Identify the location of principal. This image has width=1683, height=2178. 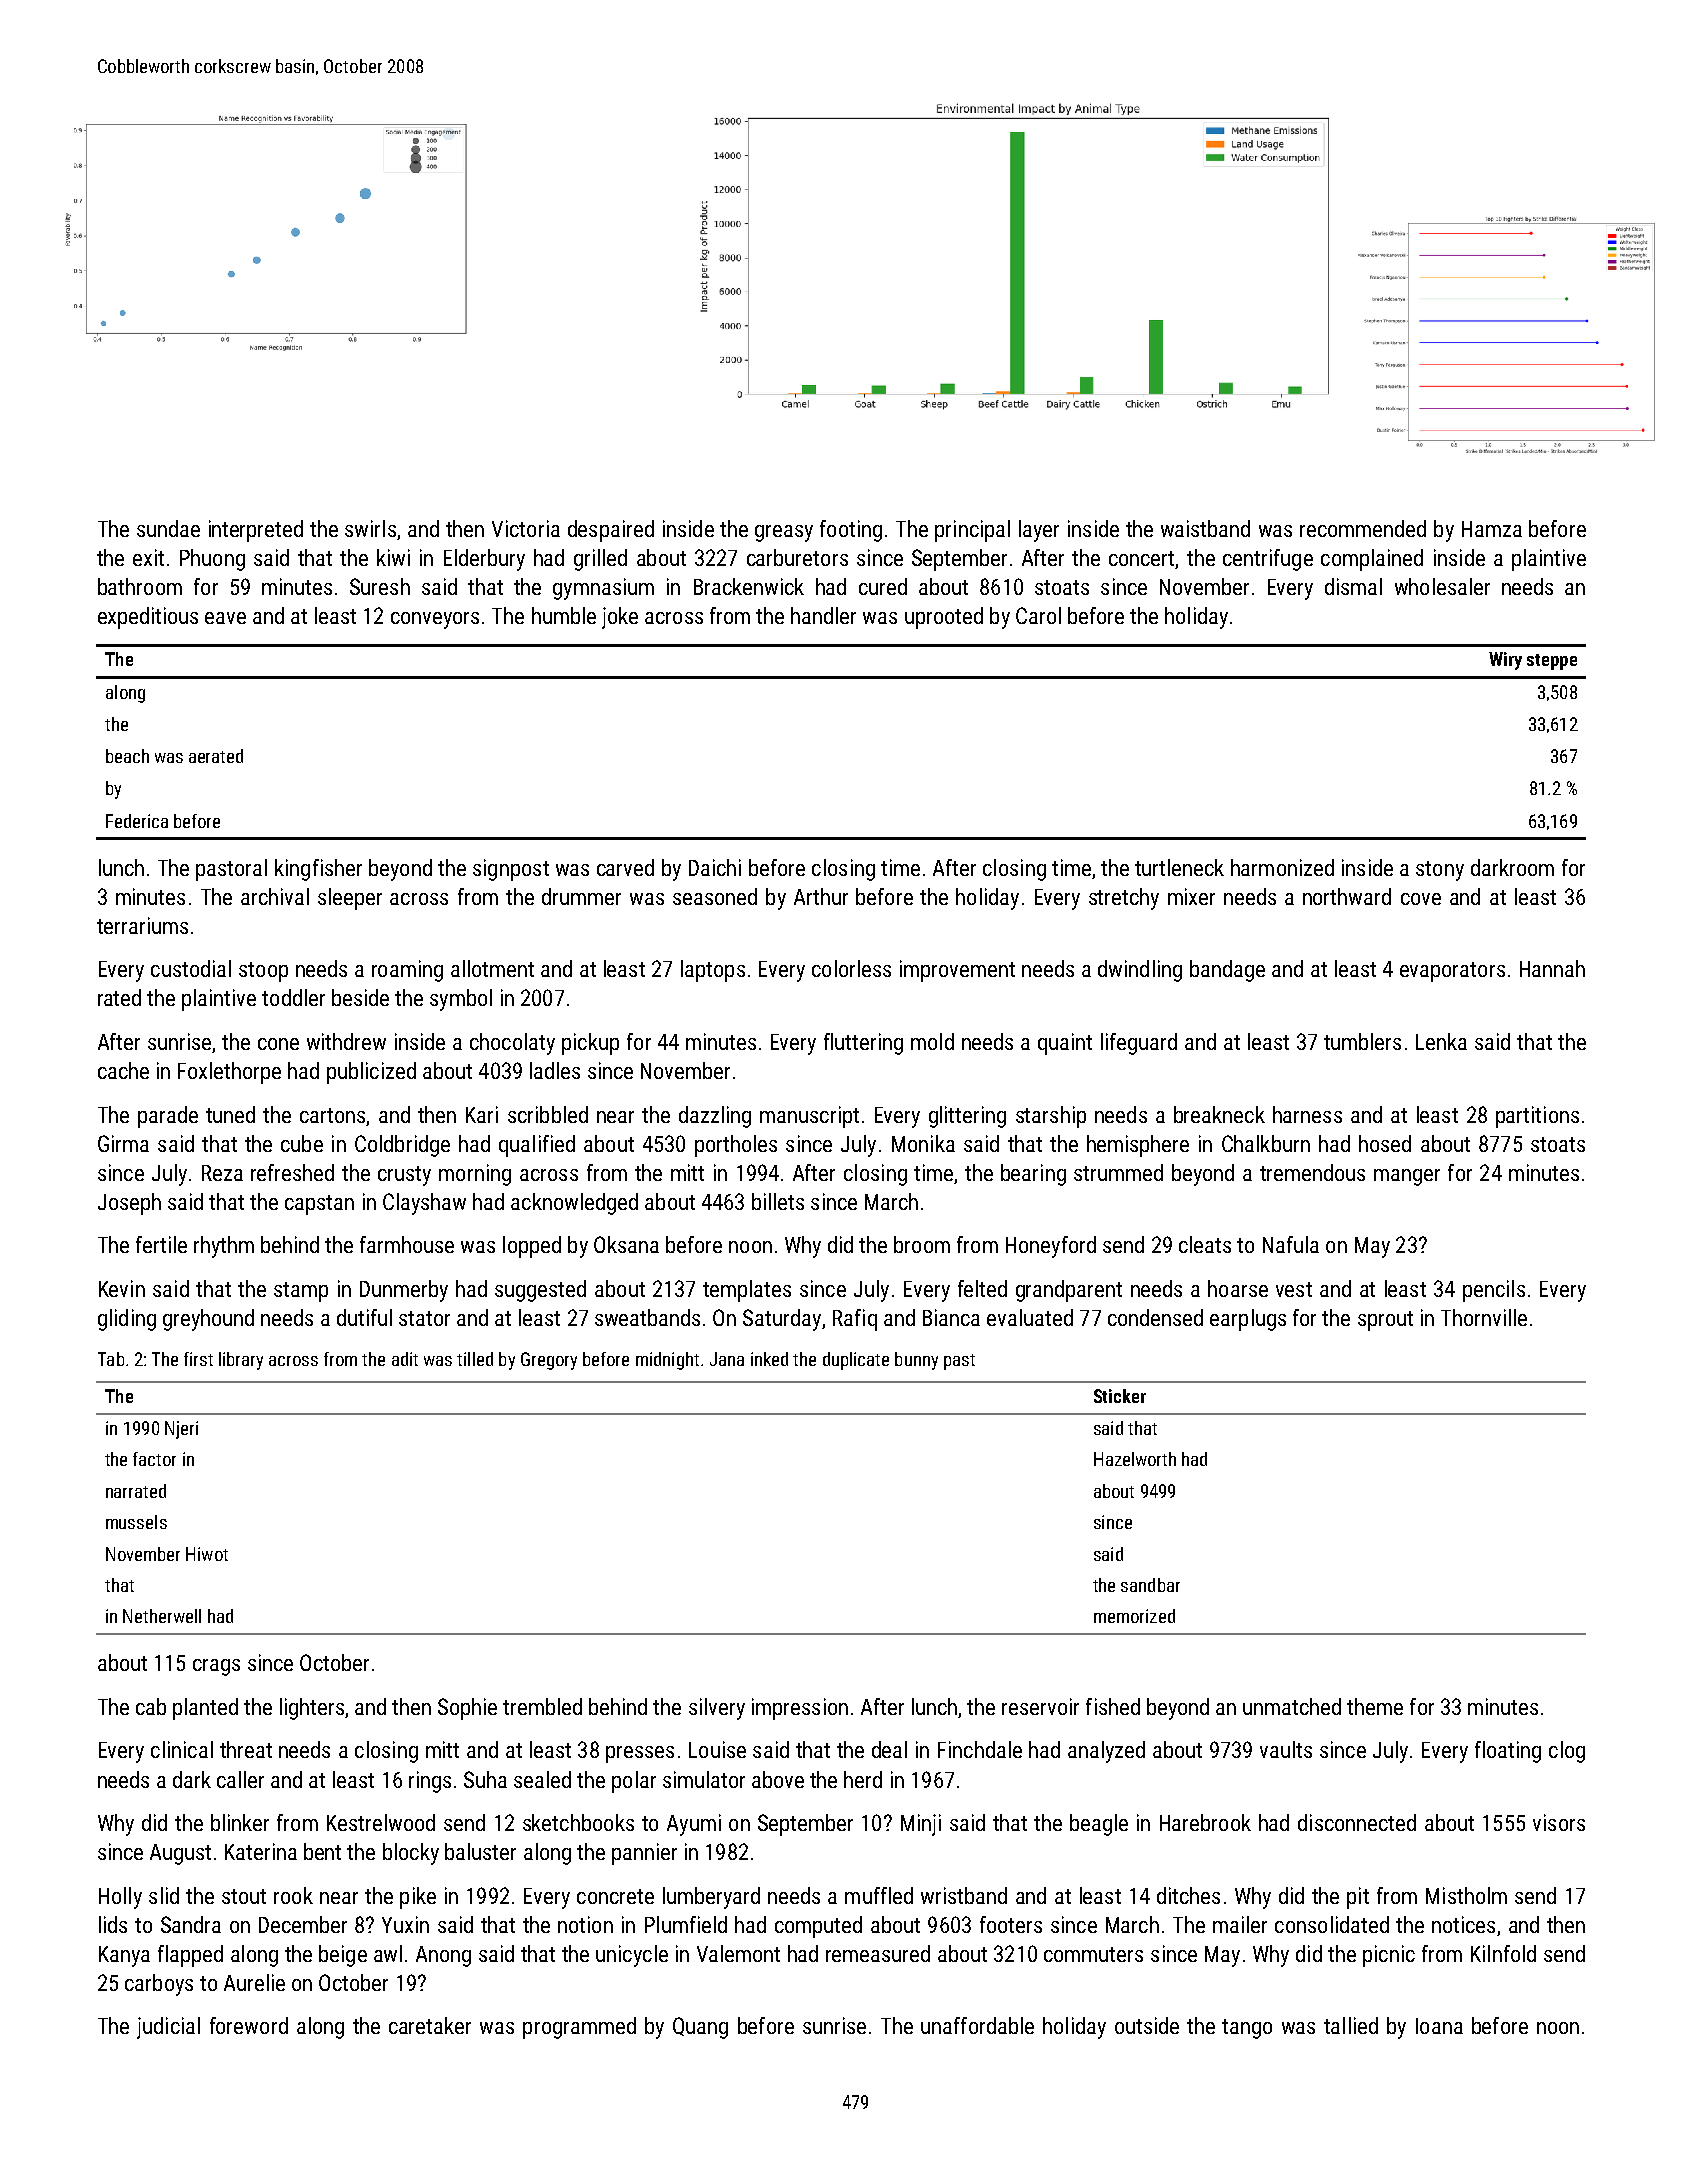
(972, 531).
